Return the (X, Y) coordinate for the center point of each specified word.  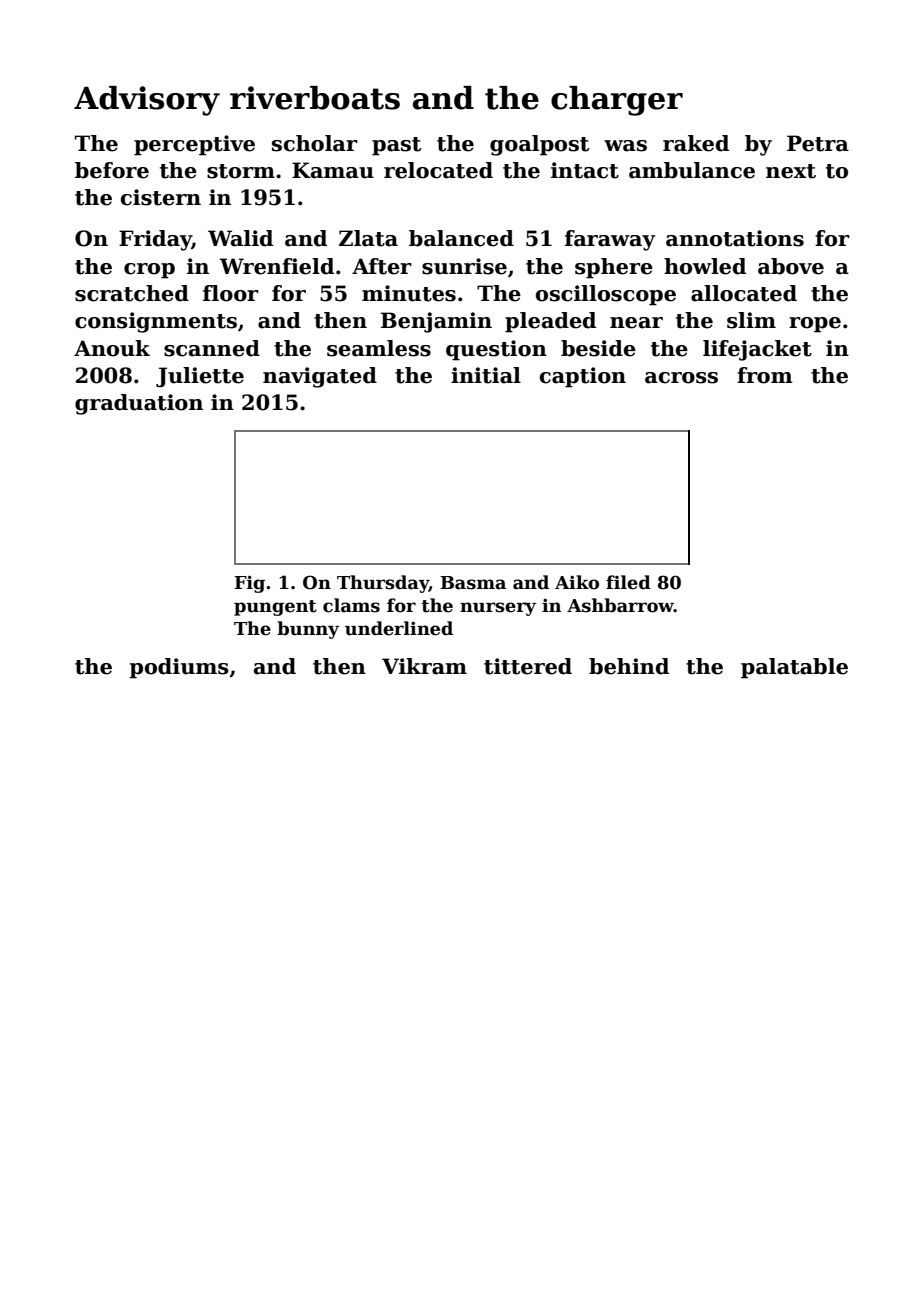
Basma (473, 583)
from (765, 375)
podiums (179, 668)
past (396, 146)
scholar (315, 143)
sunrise (464, 266)
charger (617, 101)
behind (629, 666)
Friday (155, 240)
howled (705, 266)
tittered (528, 666)
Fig (249, 584)
